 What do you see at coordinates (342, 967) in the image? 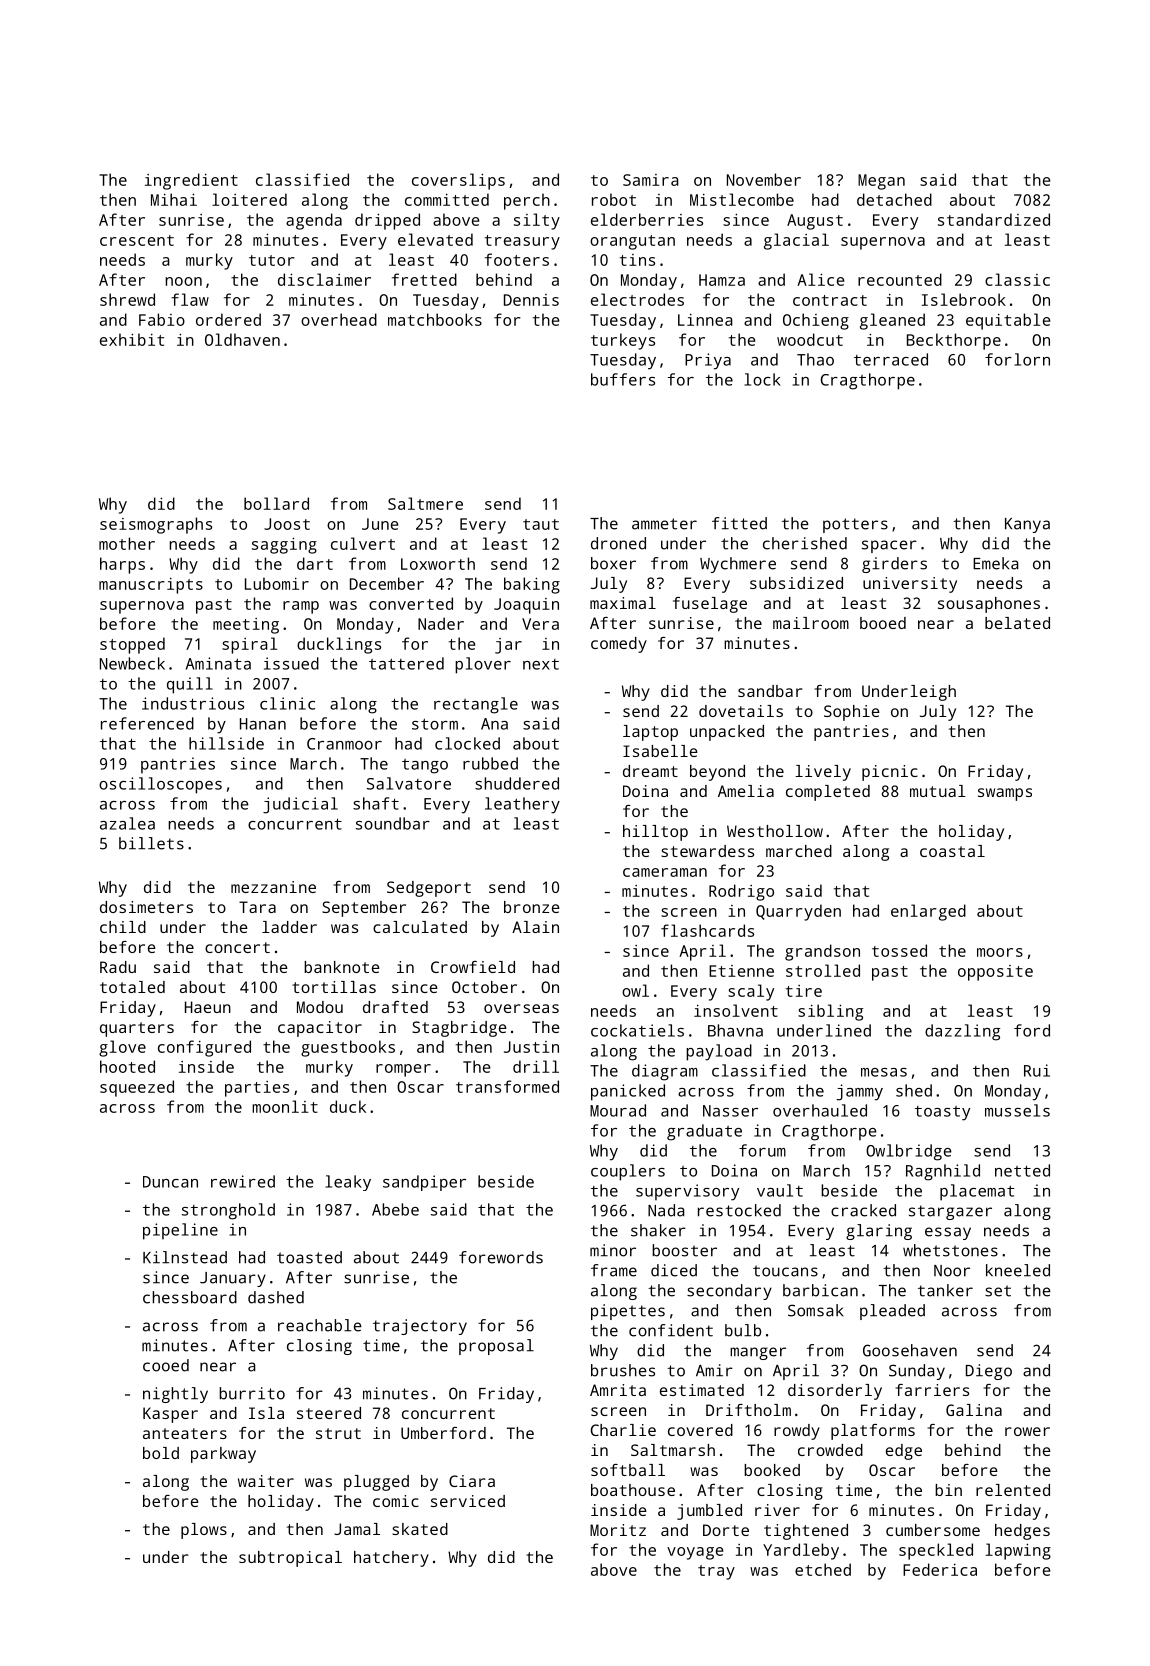
I see `banknote` at bounding box center [342, 967].
